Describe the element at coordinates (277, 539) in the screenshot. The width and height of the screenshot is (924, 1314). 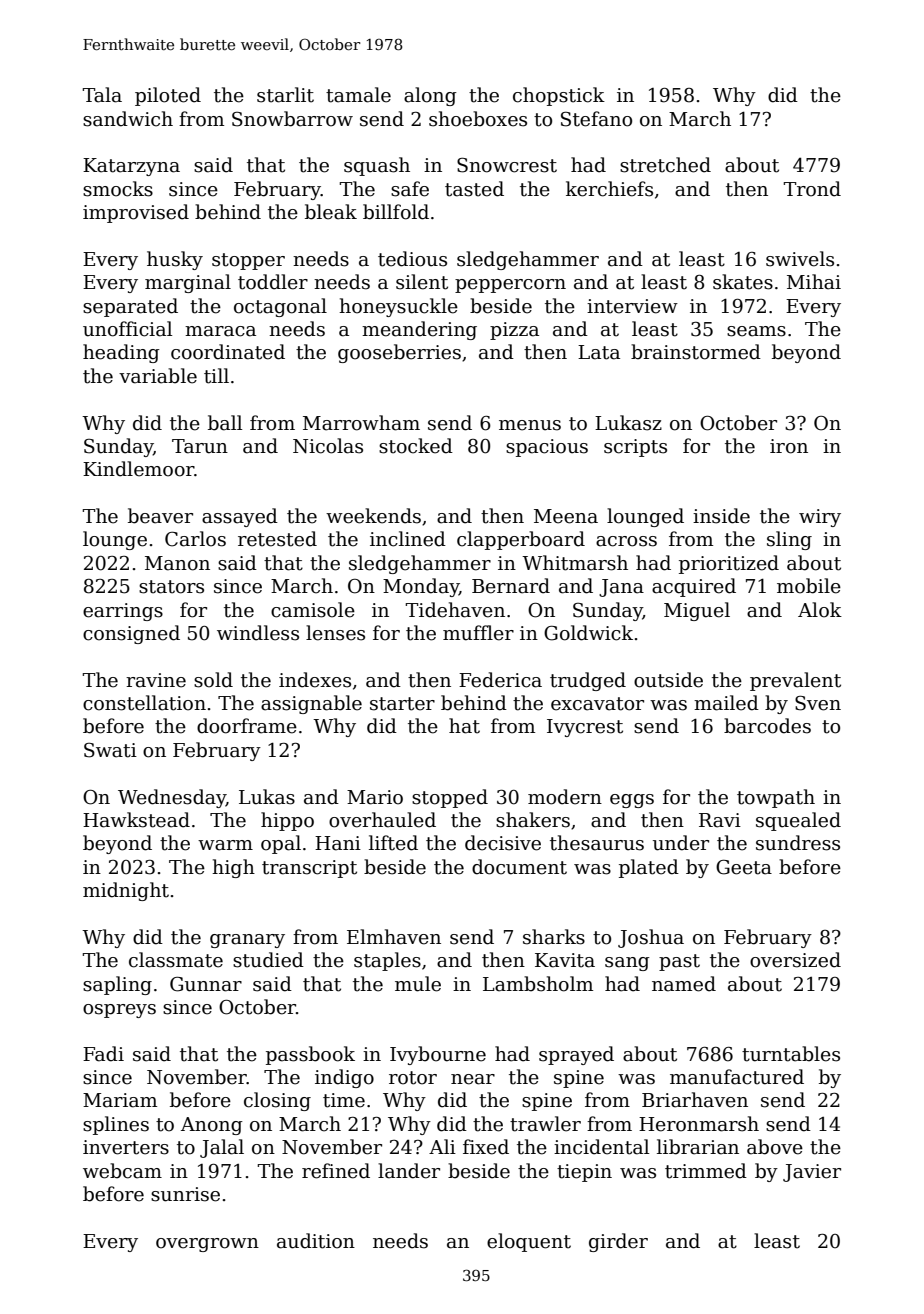
I see `retested` at that location.
